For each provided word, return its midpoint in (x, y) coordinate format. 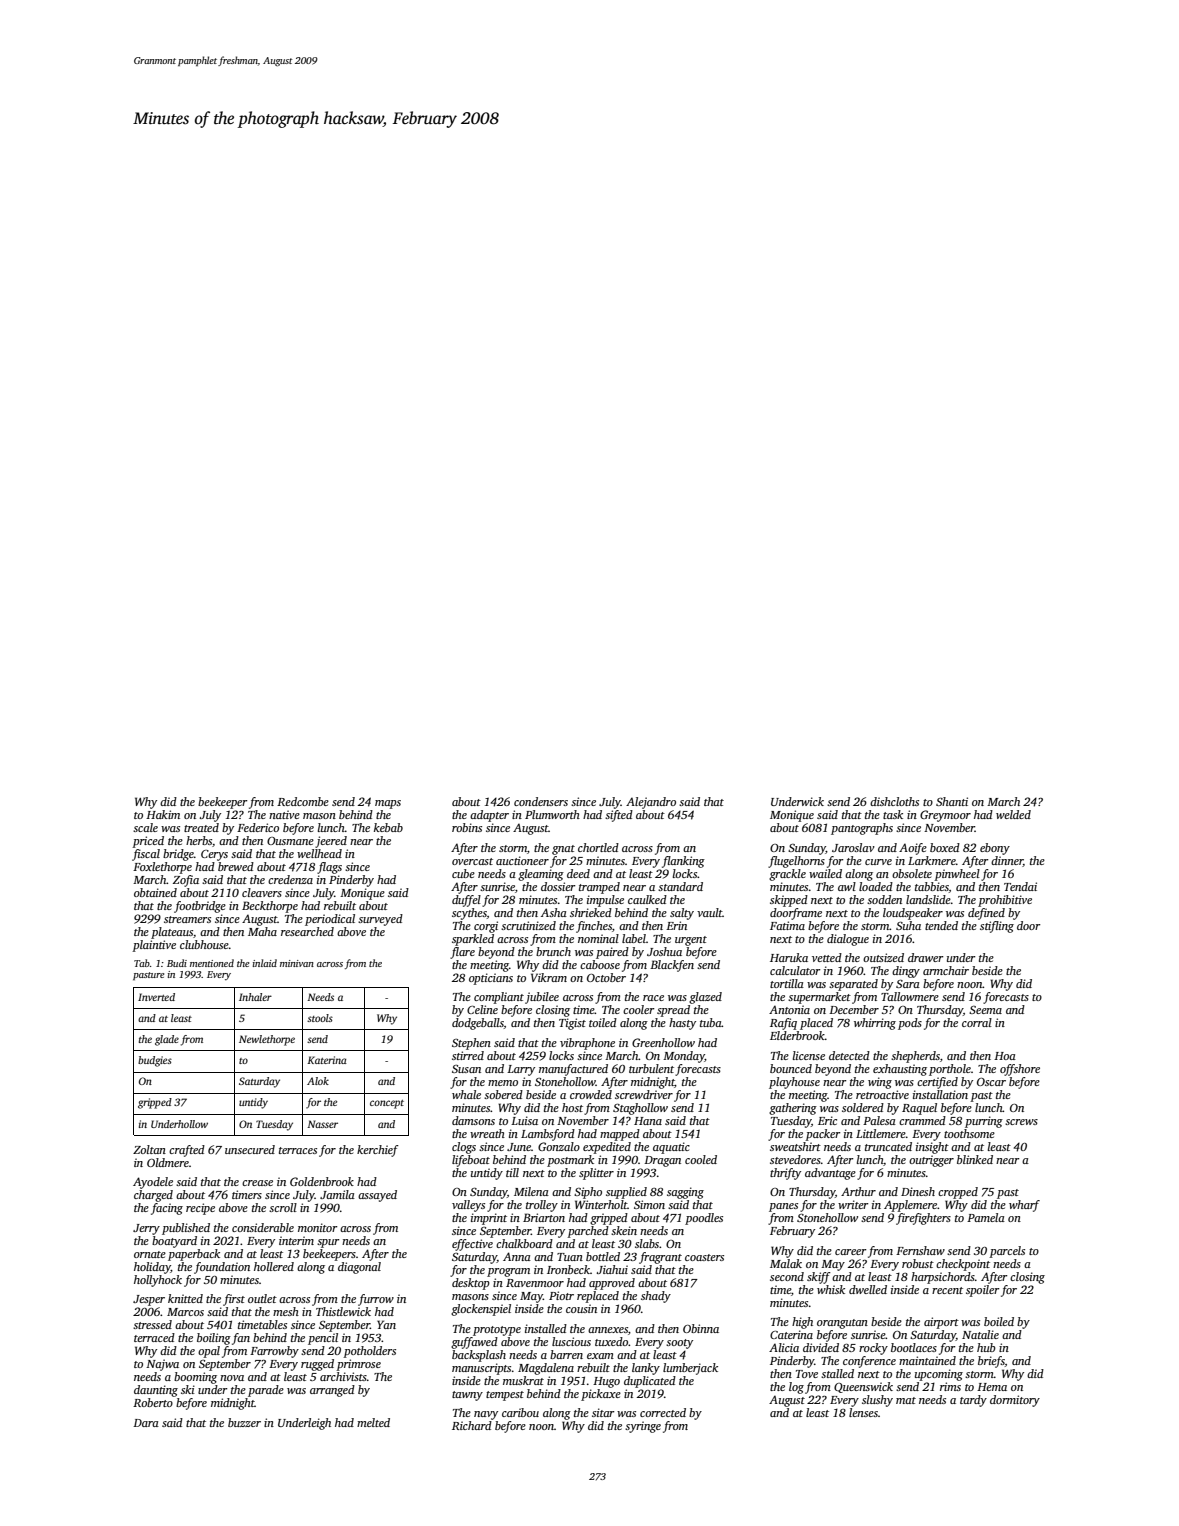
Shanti (952, 801)
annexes (608, 1330)
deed (578, 873)
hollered (274, 1266)
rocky (873, 1349)
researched (307, 931)
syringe (643, 1427)
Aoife (913, 849)
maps (388, 804)
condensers (541, 801)
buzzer (244, 1422)
